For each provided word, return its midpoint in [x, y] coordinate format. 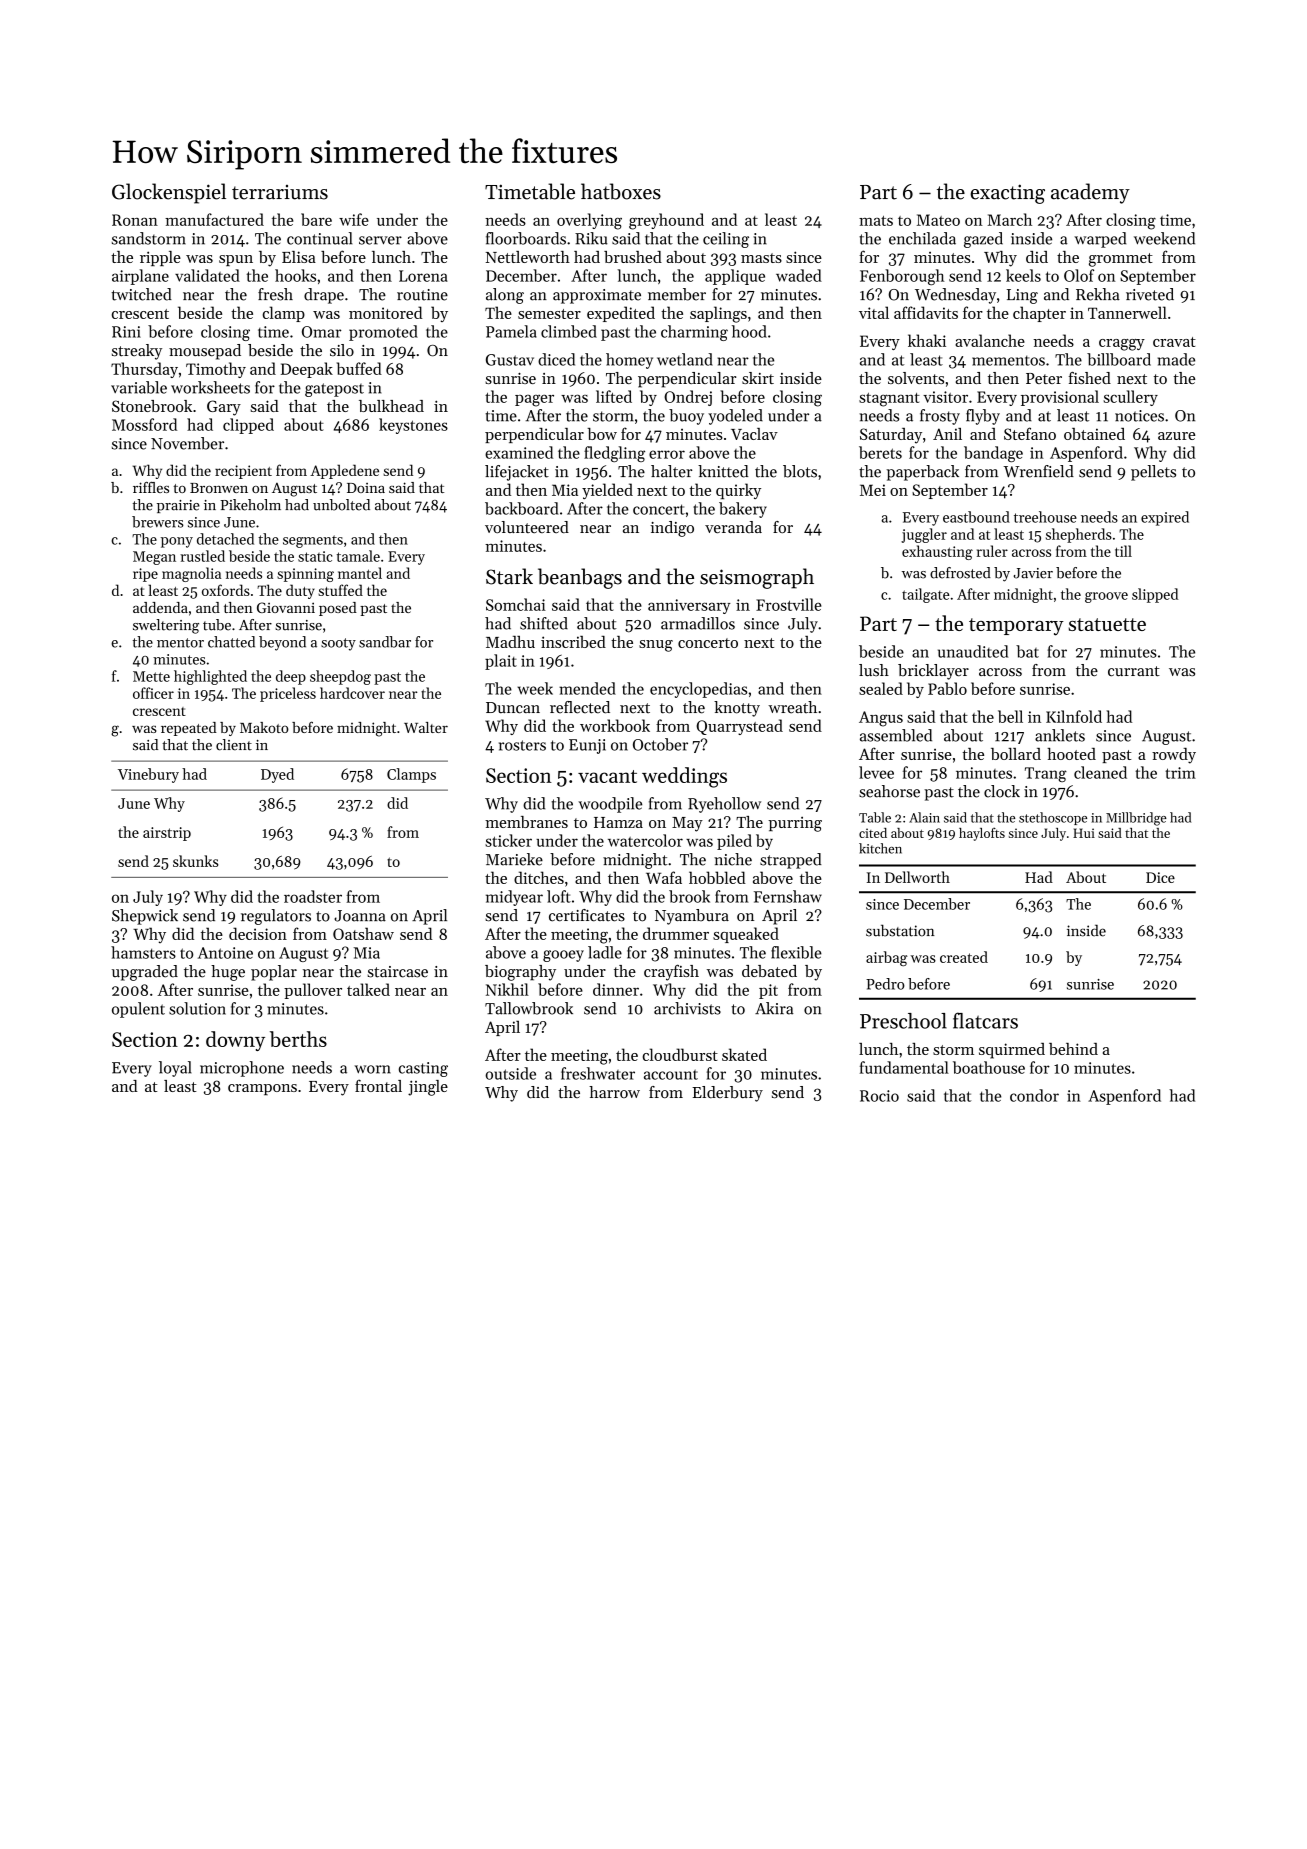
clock [1002, 791]
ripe [145, 575]
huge [228, 973]
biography [520, 973]
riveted [1150, 294]
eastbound [976, 517]
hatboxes [621, 191]
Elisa [299, 257]
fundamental [904, 1067]
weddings [684, 777]
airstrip [167, 834]
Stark [509, 576]
